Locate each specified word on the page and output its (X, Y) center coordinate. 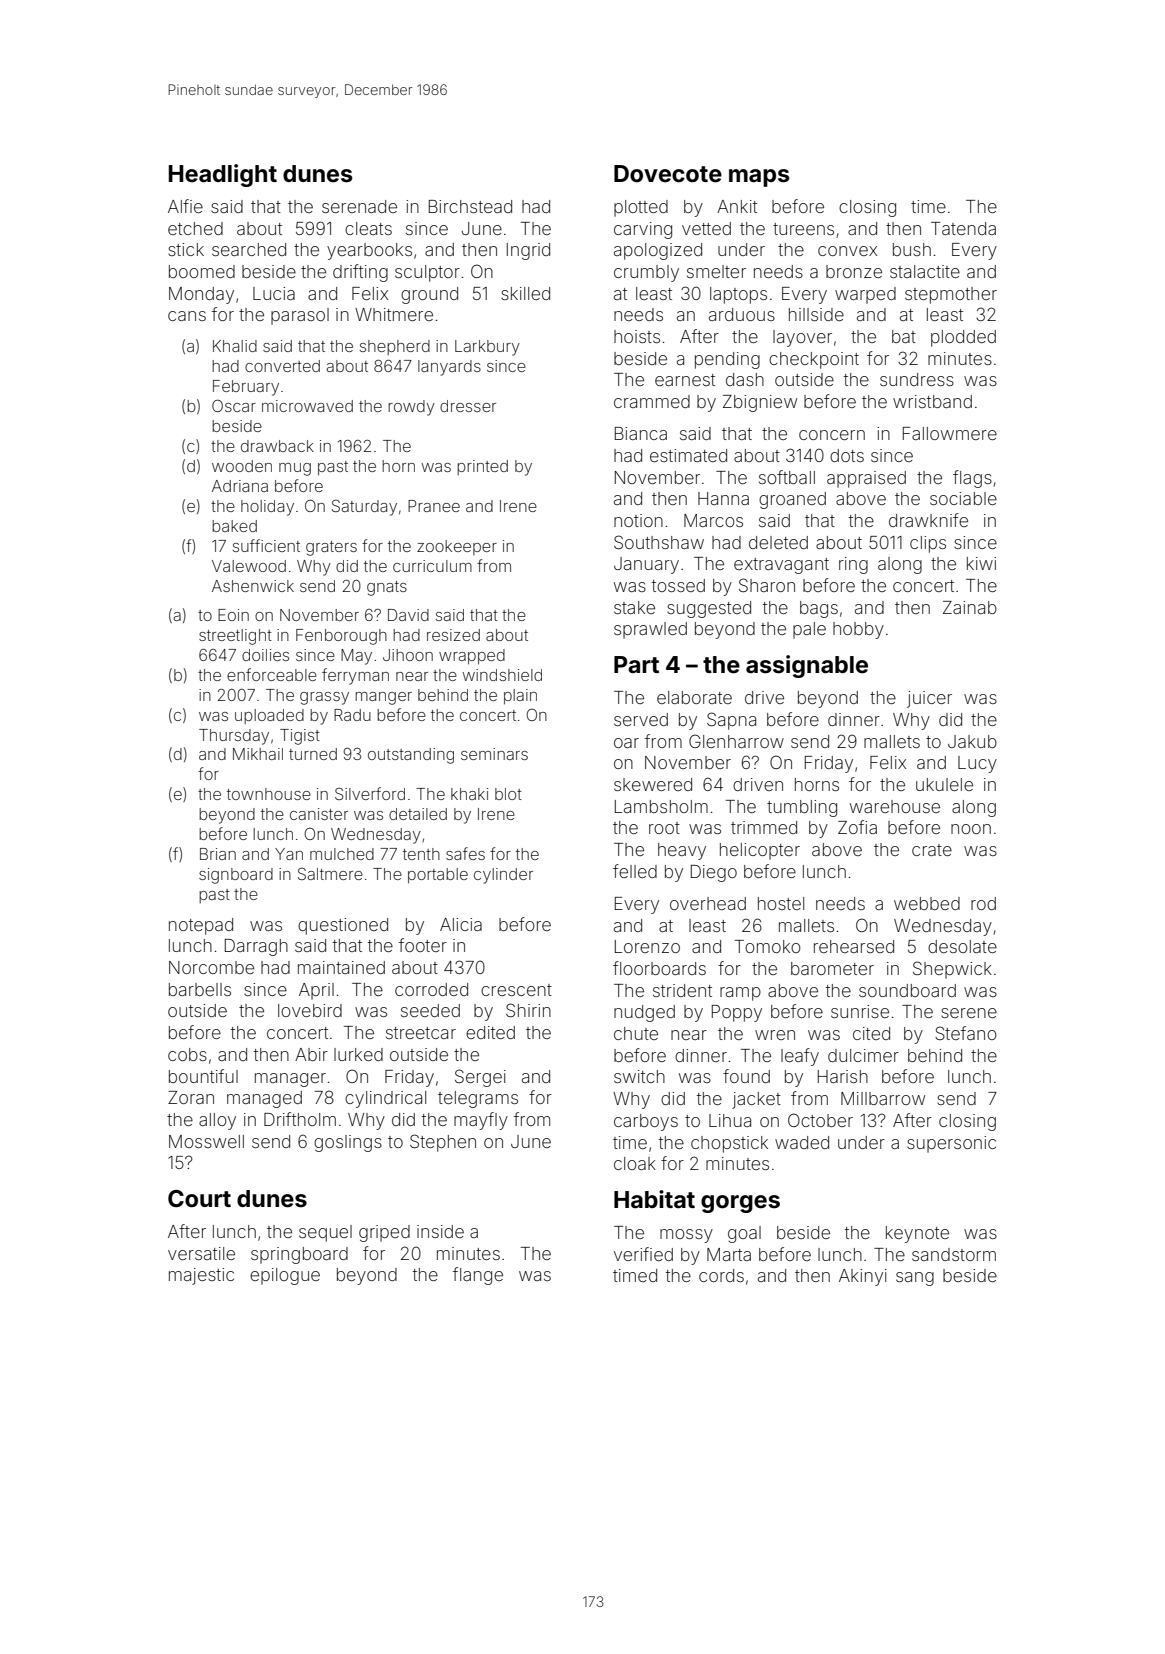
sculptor (427, 273)
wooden (242, 466)
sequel (325, 1233)
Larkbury (487, 348)
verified (643, 1254)
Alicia (461, 924)
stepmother (951, 295)
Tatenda (963, 228)
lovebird (310, 1010)
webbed (927, 903)
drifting (360, 273)
